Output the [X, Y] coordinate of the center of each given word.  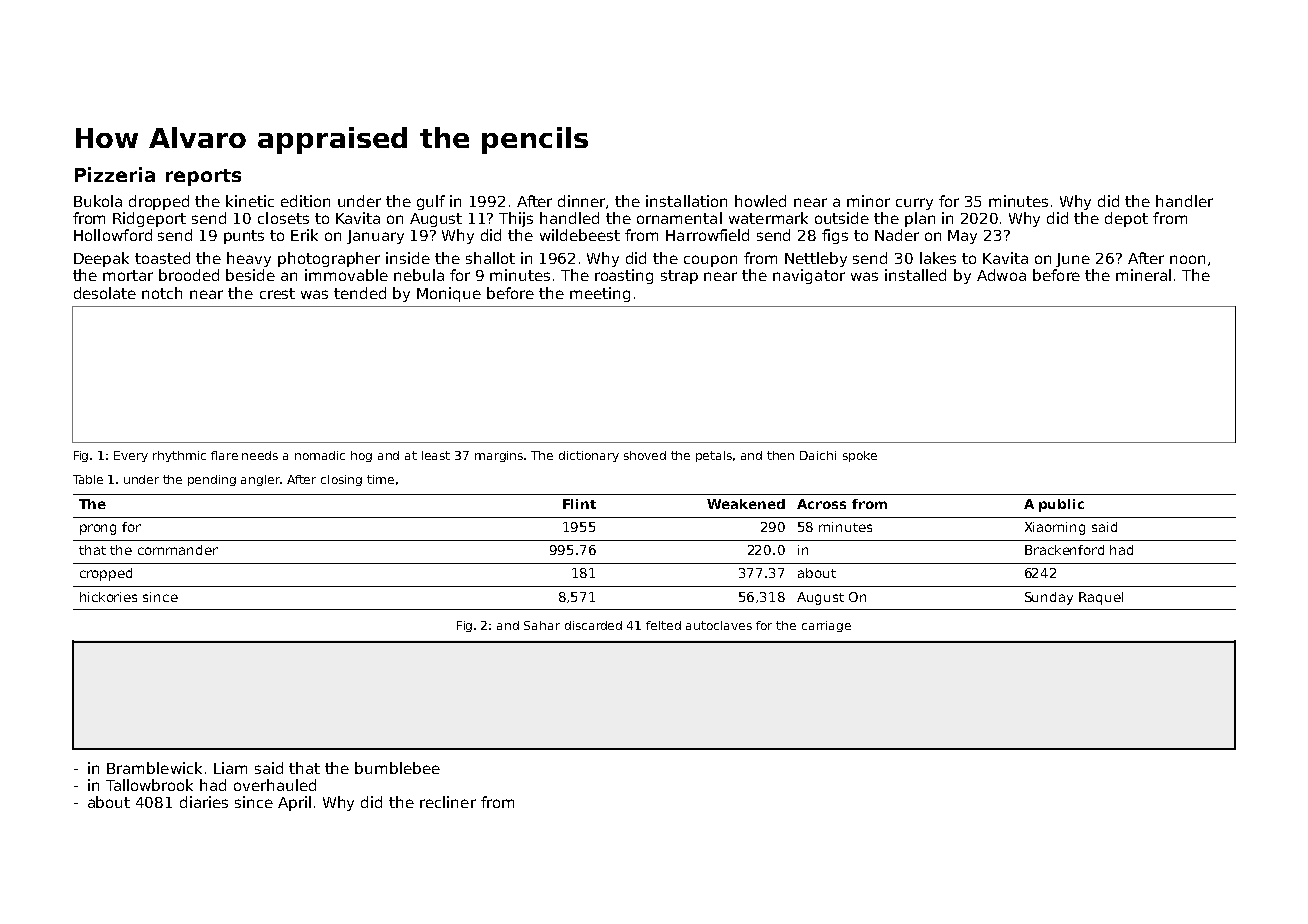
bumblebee [397, 768]
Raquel [1101, 598]
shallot [490, 258]
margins [499, 456]
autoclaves [719, 625]
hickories [108, 597]
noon [1187, 259]
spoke [860, 456]
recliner [448, 802]
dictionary [589, 456]
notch [162, 293]
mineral [1143, 275]
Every [131, 456]
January [375, 237]
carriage [826, 626]
